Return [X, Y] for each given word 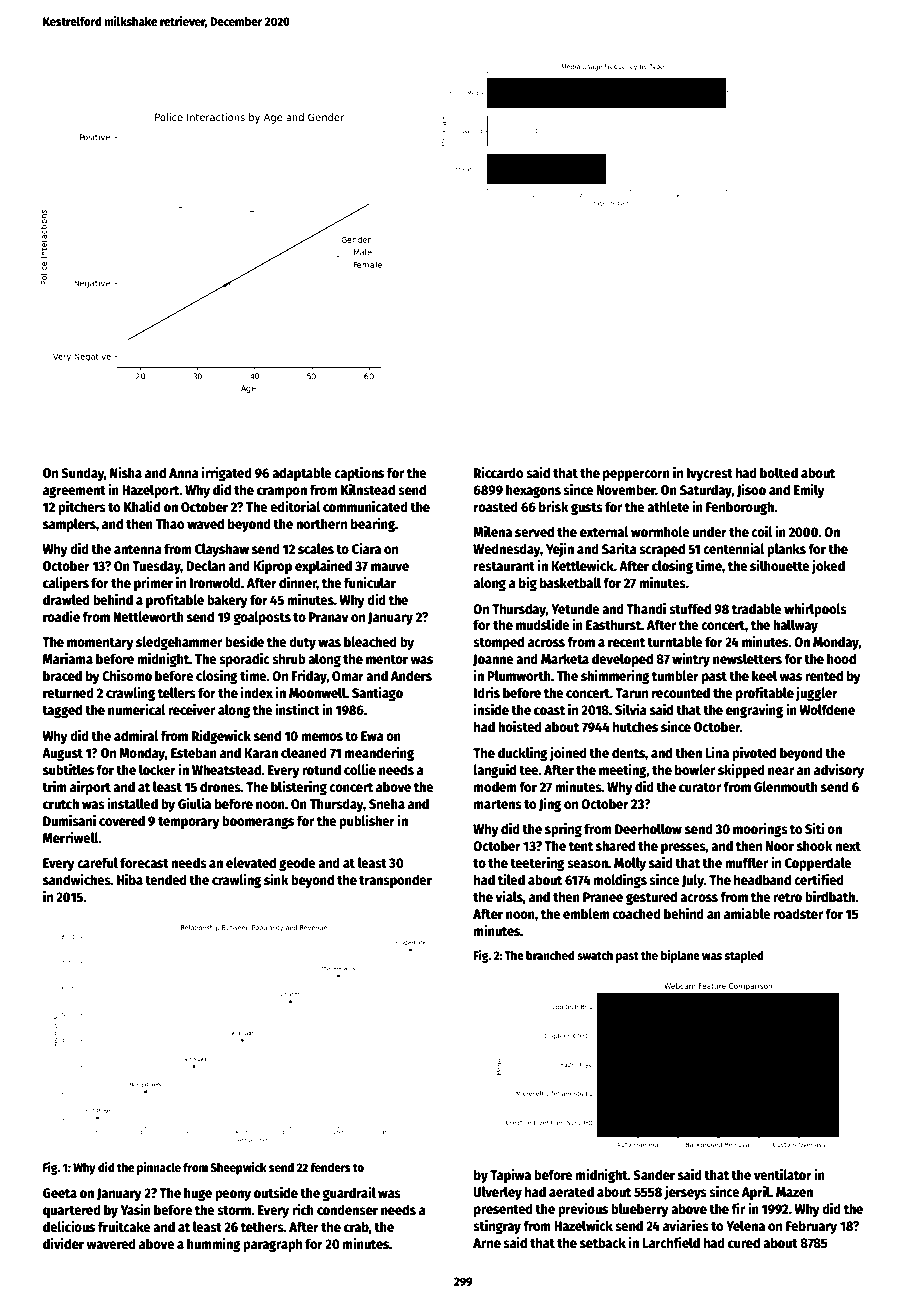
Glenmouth [786, 786]
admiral [136, 735]
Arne [487, 1243]
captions [359, 473]
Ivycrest [710, 474]
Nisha [126, 472]
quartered [72, 1211]
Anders [411, 675]
